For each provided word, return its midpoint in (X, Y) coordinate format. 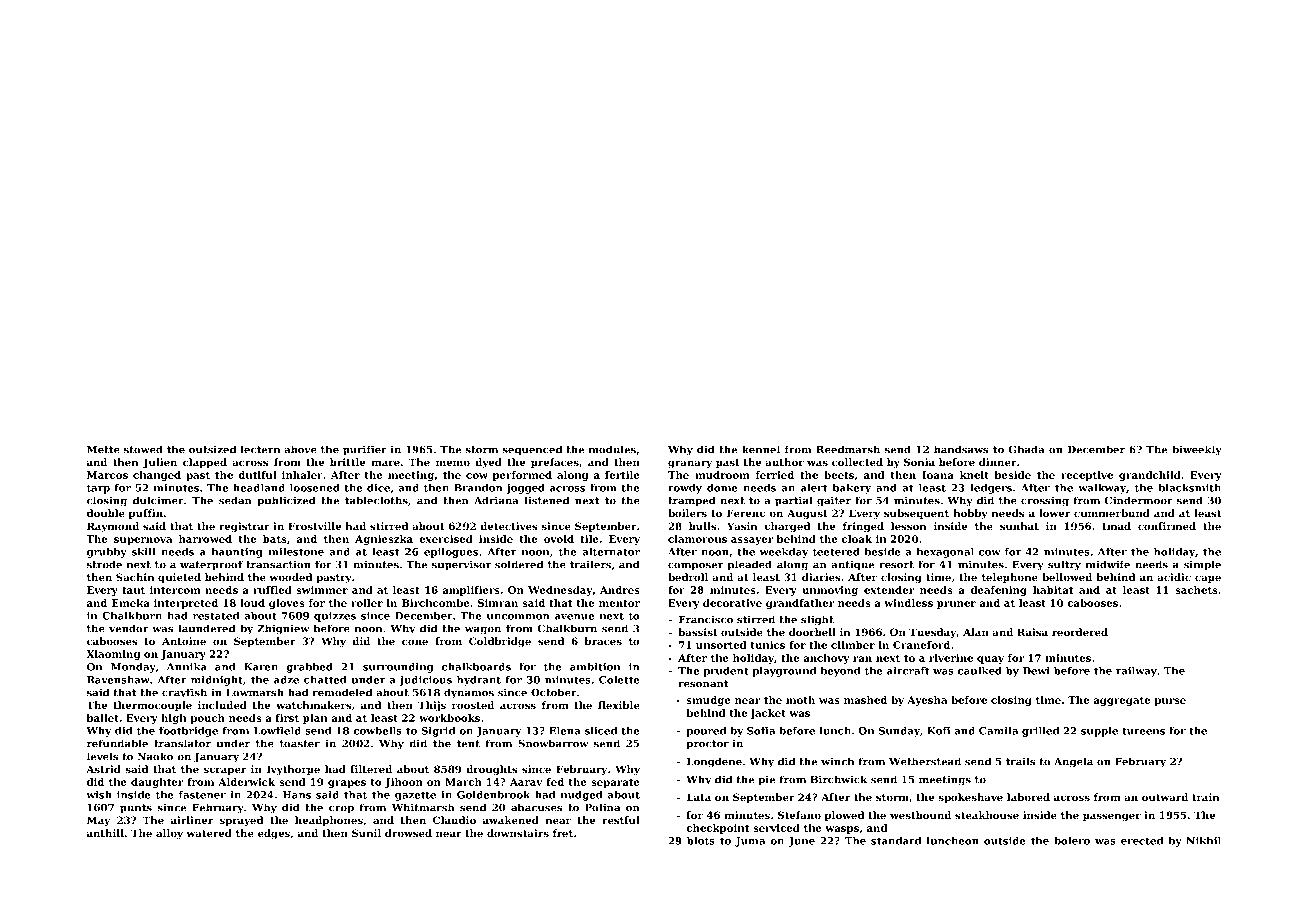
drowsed (408, 833)
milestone (296, 552)
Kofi (938, 731)
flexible (619, 705)
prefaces (555, 463)
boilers (687, 513)
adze (286, 680)
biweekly (1197, 450)
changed (157, 476)
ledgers (991, 489)
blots (701, 841)
